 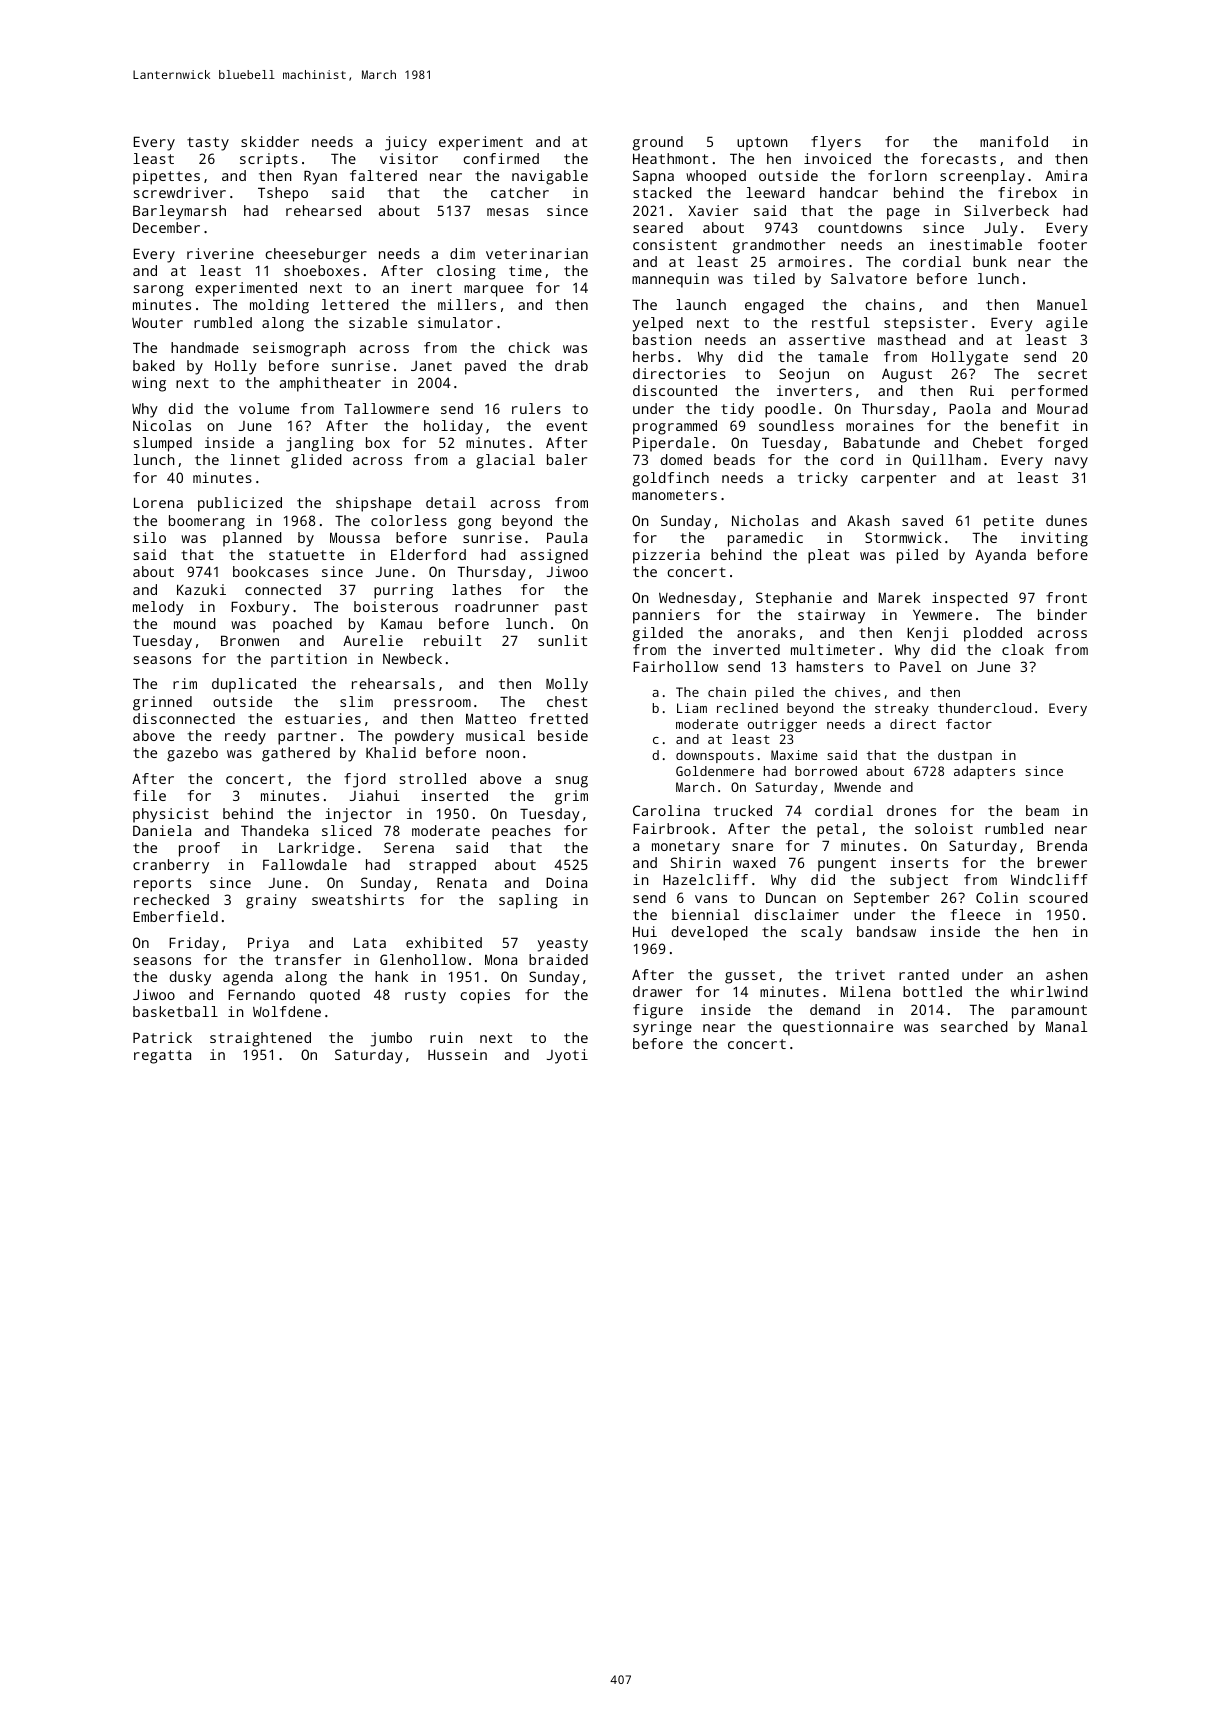 I want to click on confirmed, so click(x=501, y=158).
